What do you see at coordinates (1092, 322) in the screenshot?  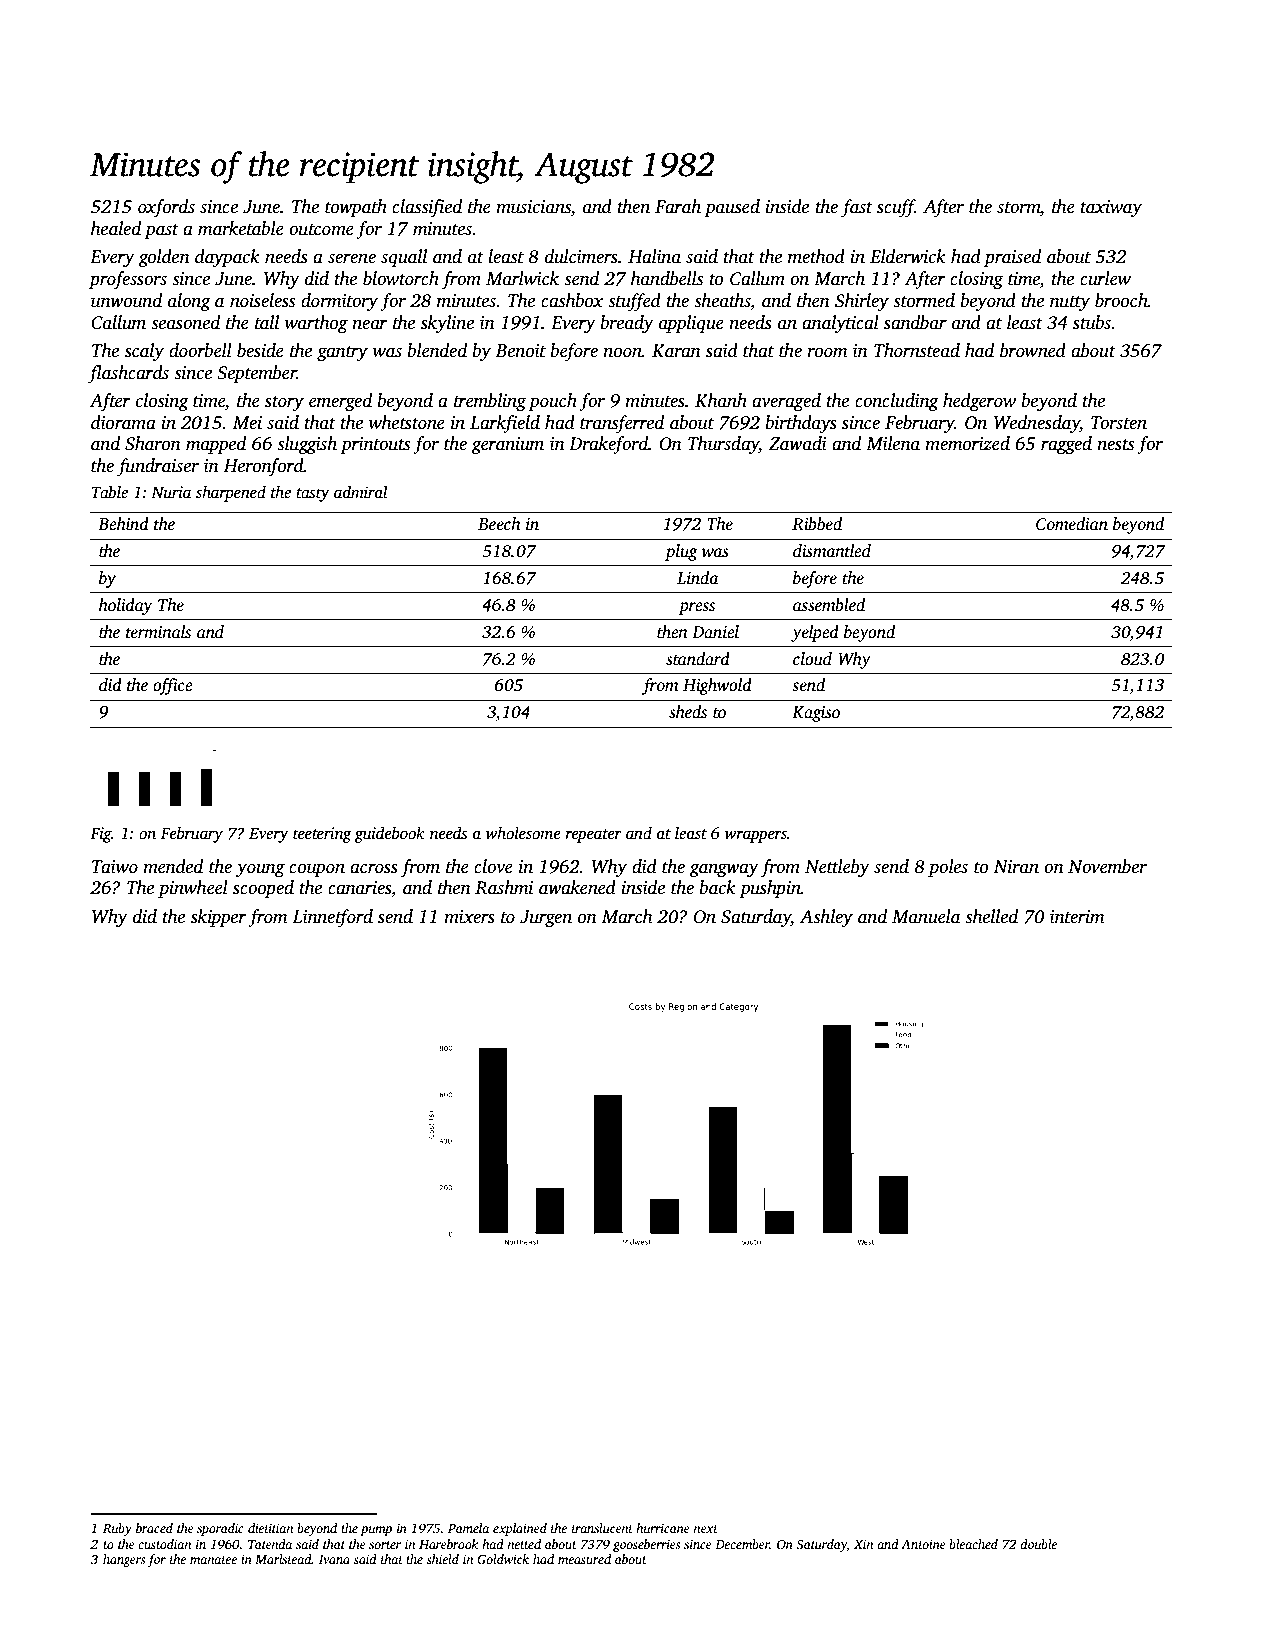 I see `stubs` at bounding box center [1092, 322].
